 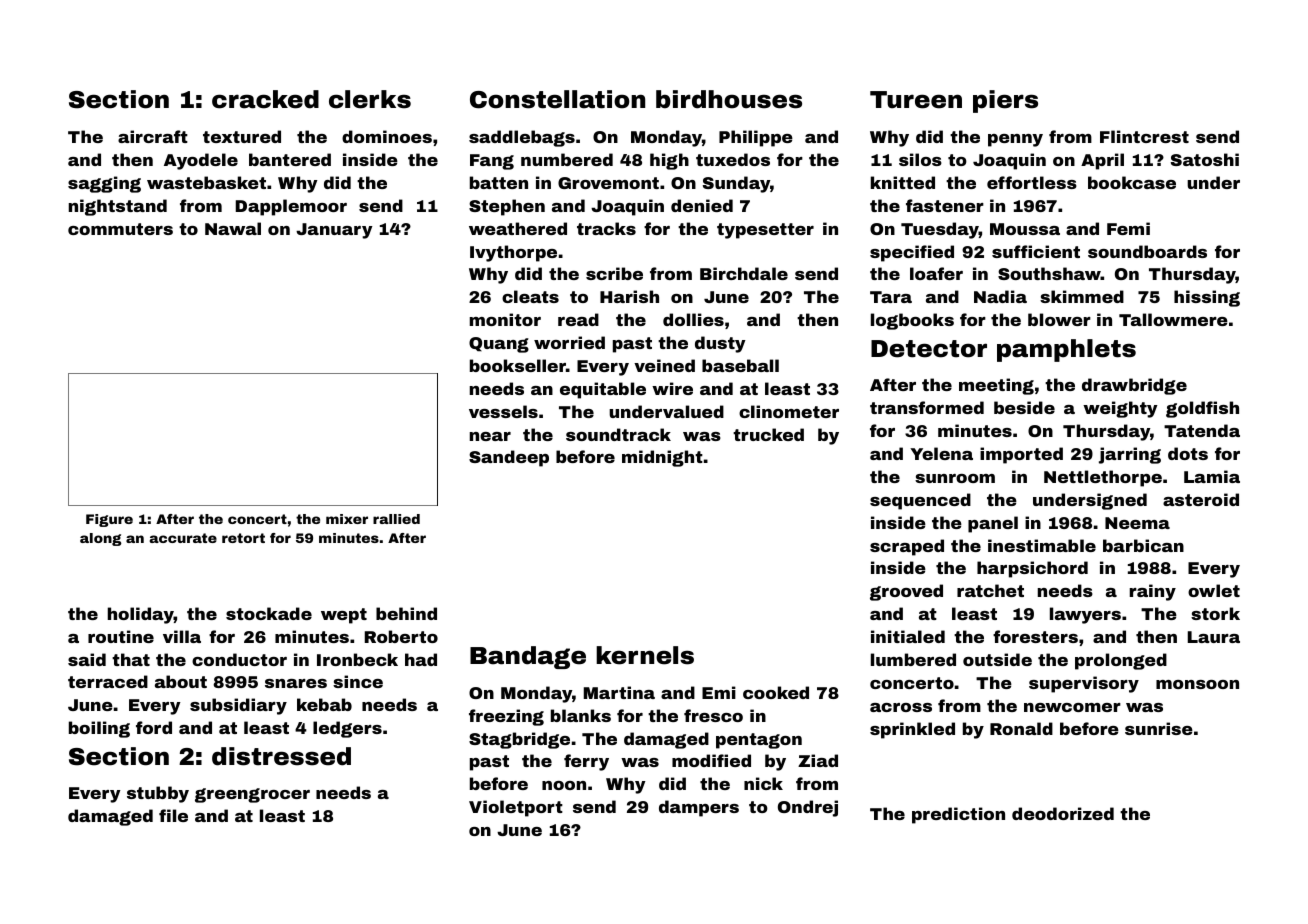 What do you see at coordinates (109, 520) in the page?
I see `Figure` at bounding box center [109, 520].
